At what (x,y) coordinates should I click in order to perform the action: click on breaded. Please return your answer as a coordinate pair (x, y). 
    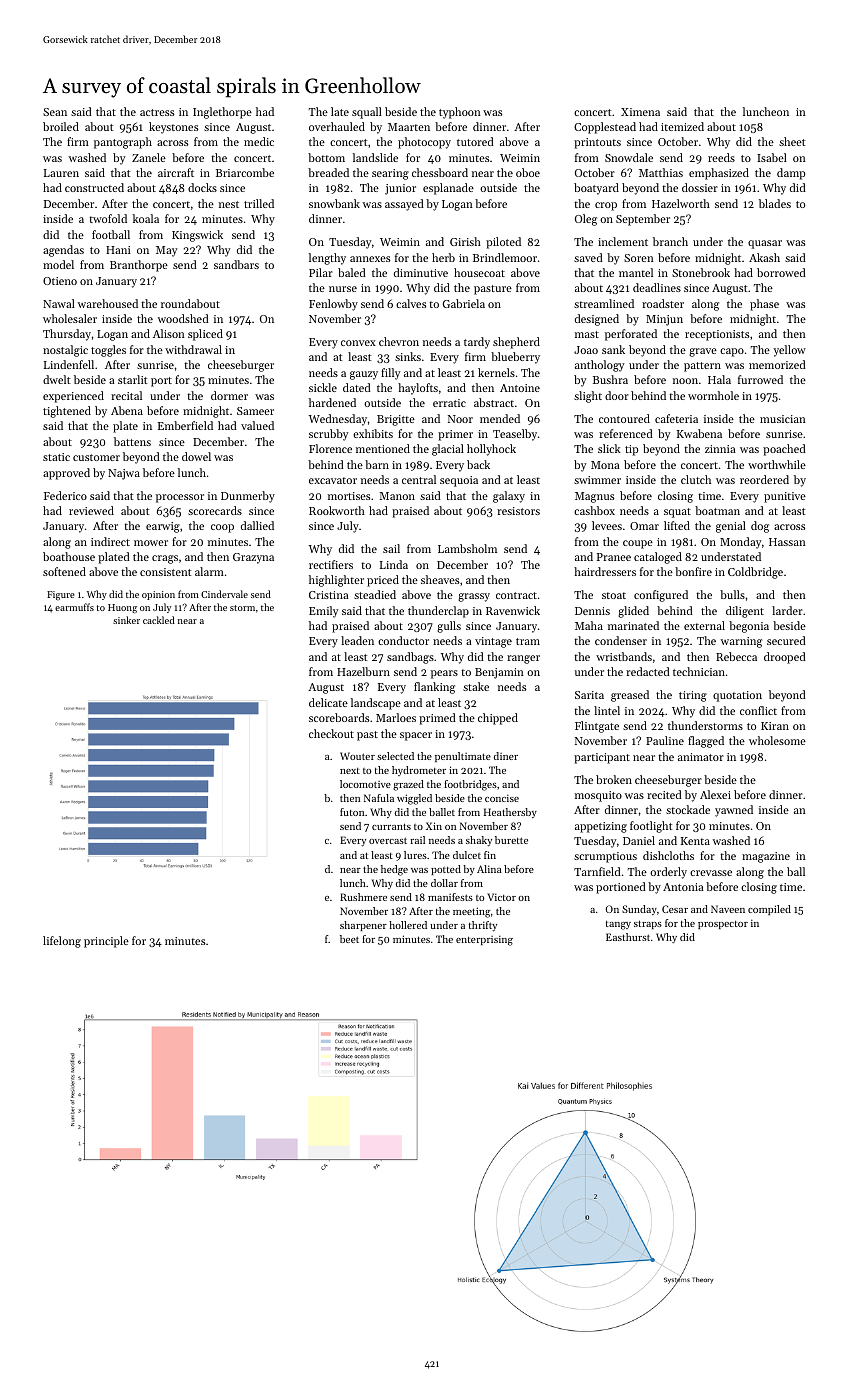
    Looking at the image, I should click on (328, 172).
